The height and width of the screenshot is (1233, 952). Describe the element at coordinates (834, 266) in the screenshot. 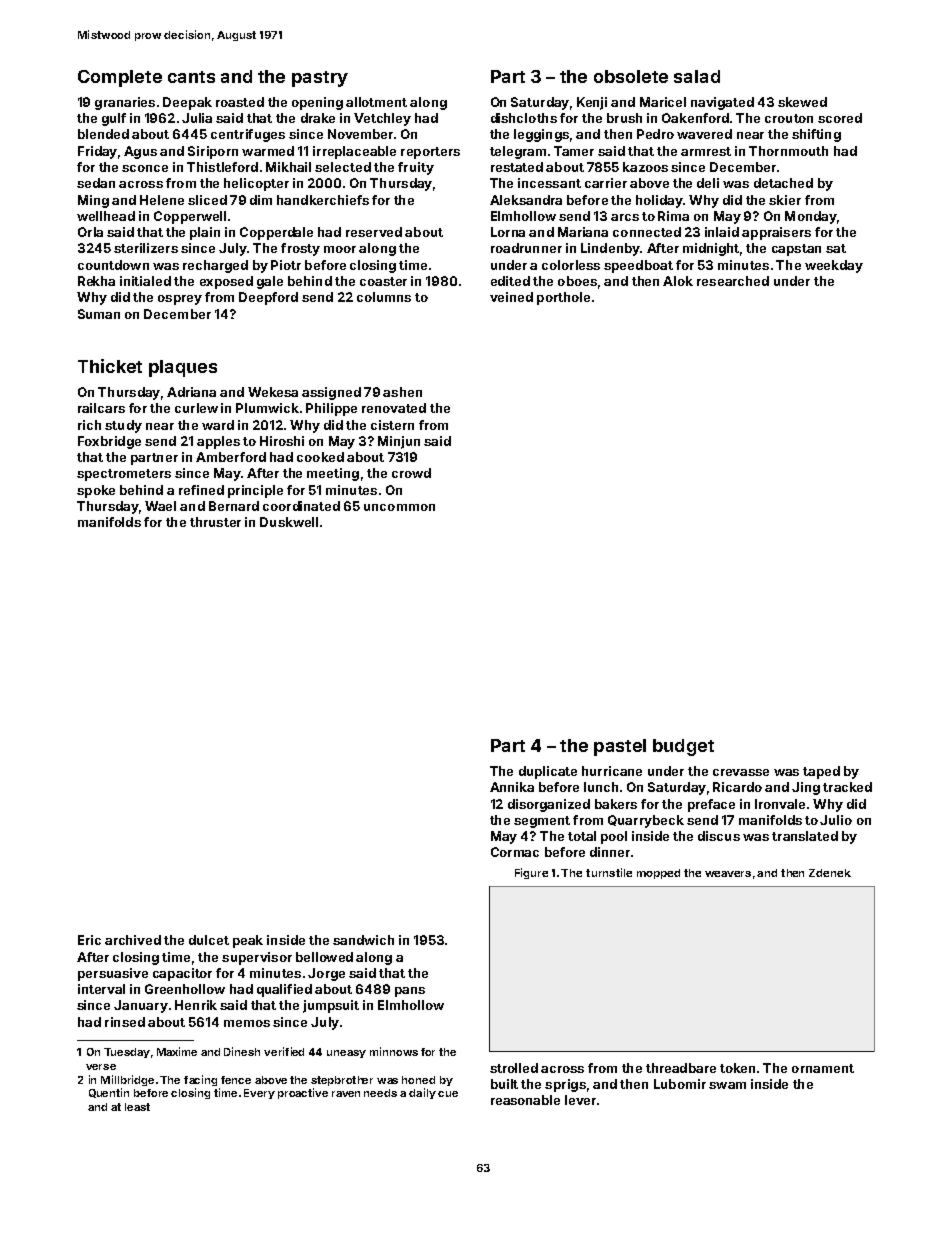

I see `weekday` at that location.
